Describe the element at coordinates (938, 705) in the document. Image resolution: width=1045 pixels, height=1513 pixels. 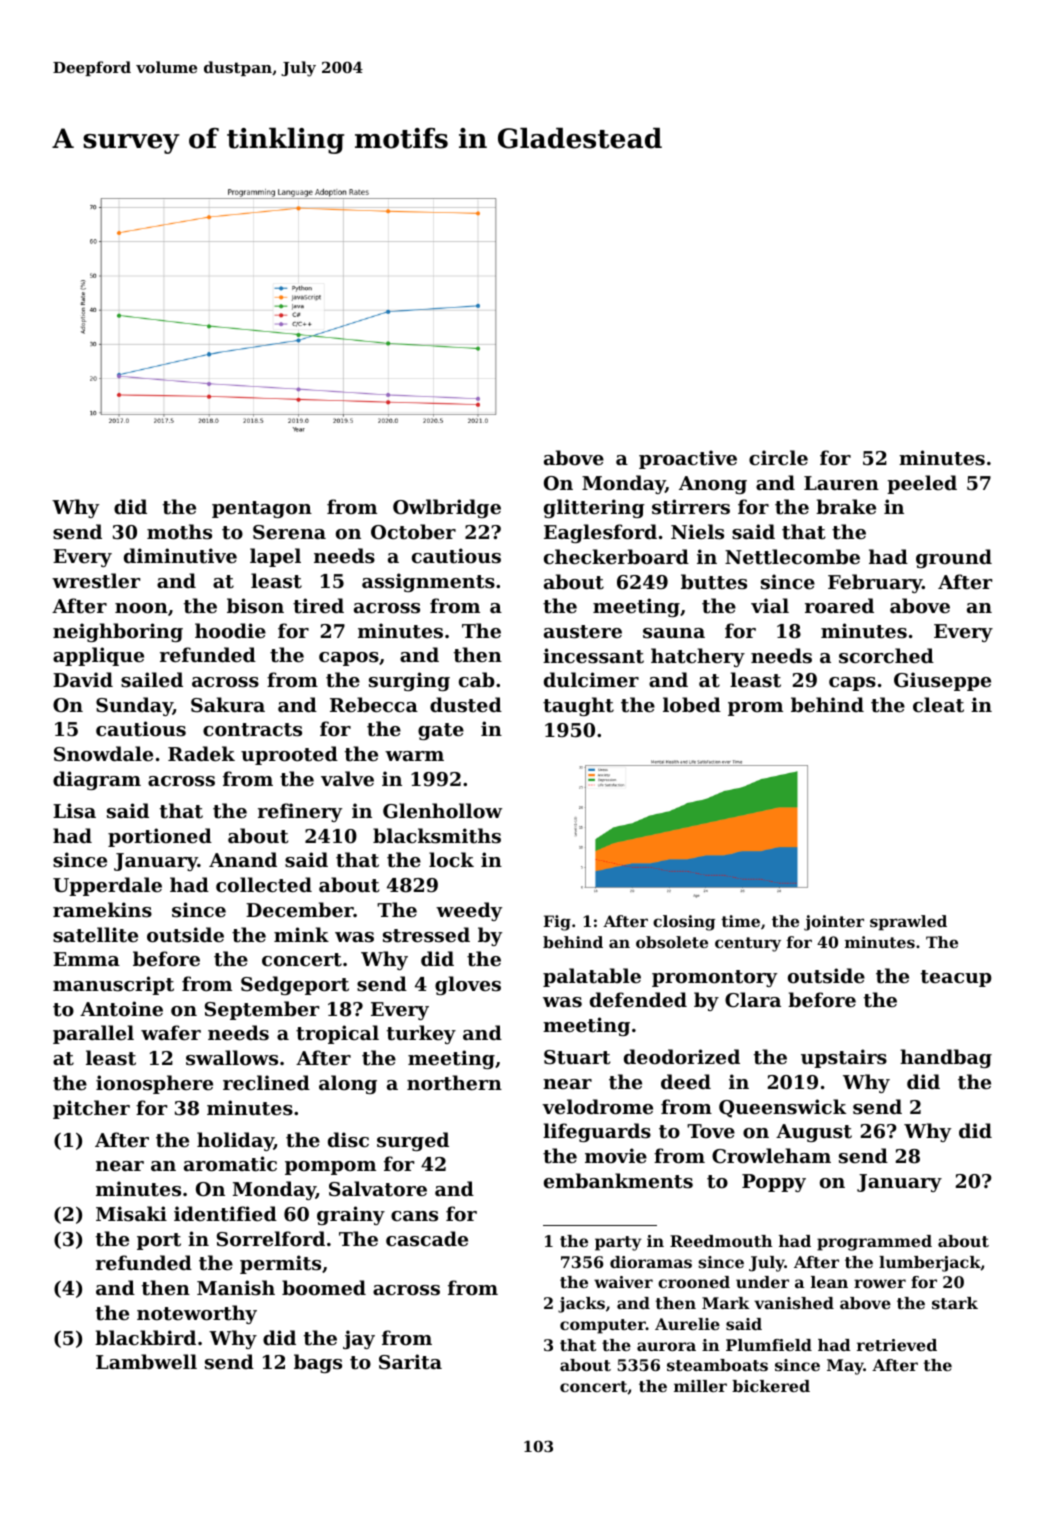
I see `cleat` at that location.
